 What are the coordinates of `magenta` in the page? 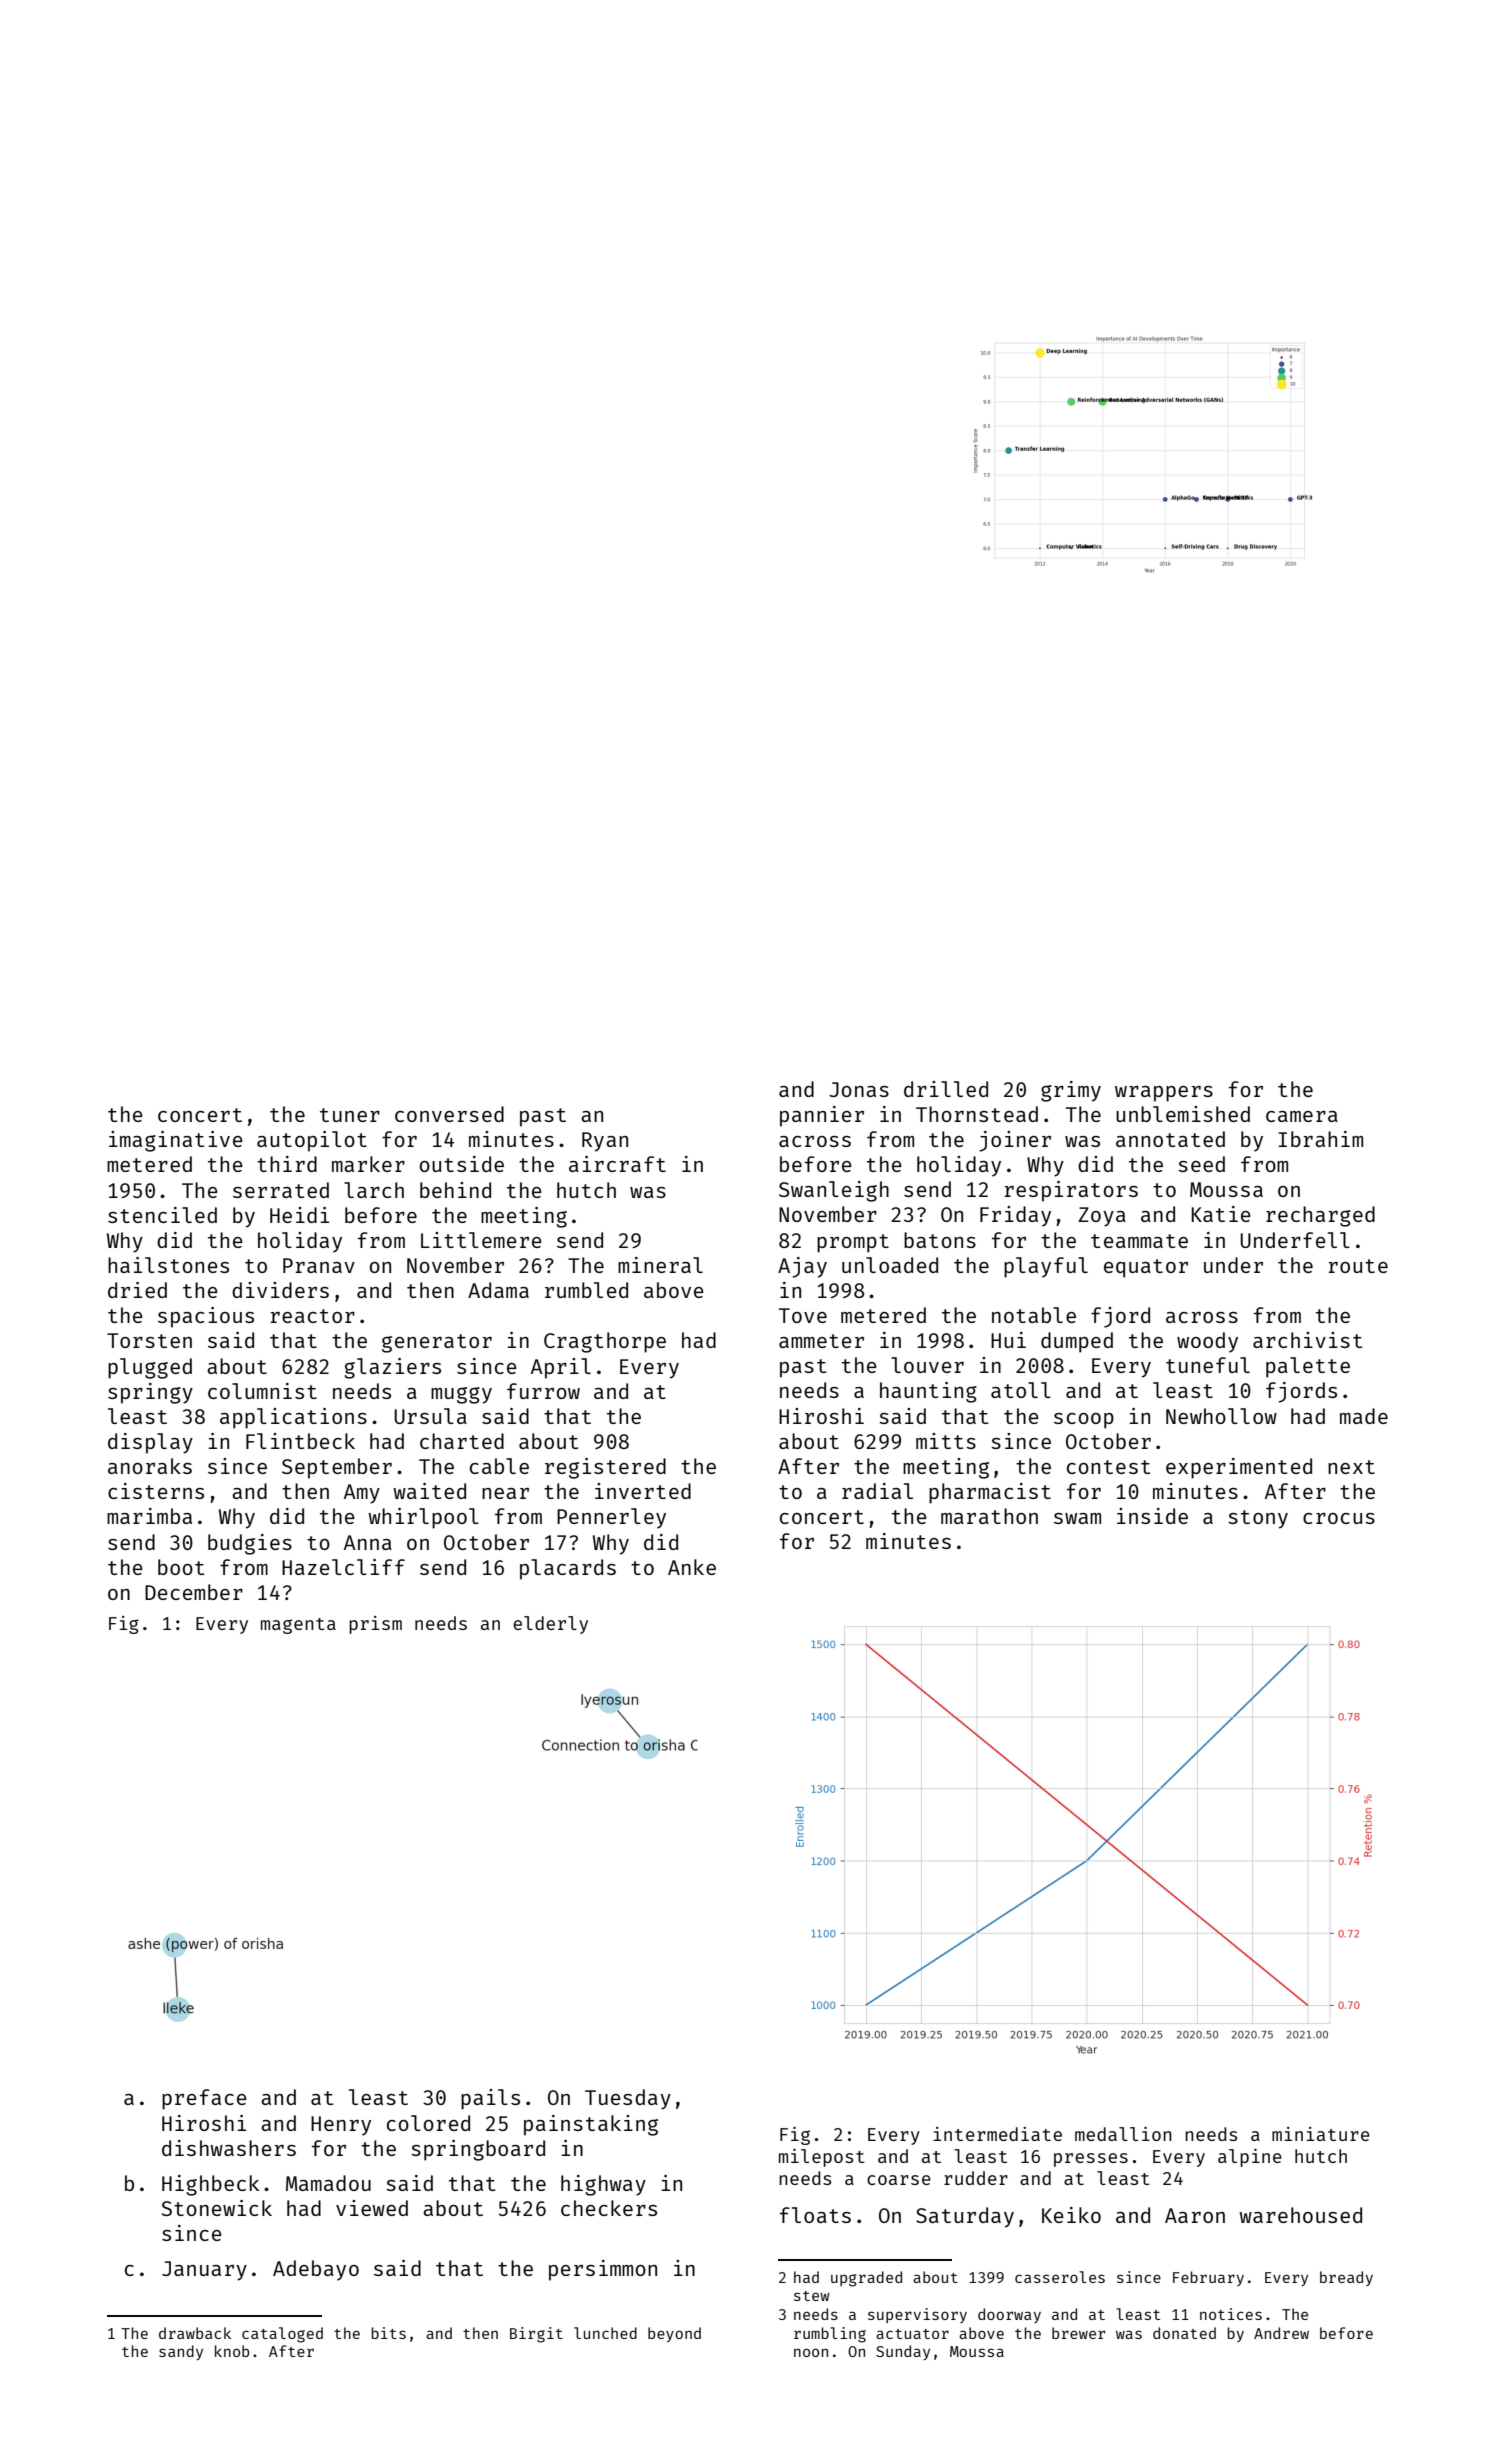 It's located at (298, 1626).
